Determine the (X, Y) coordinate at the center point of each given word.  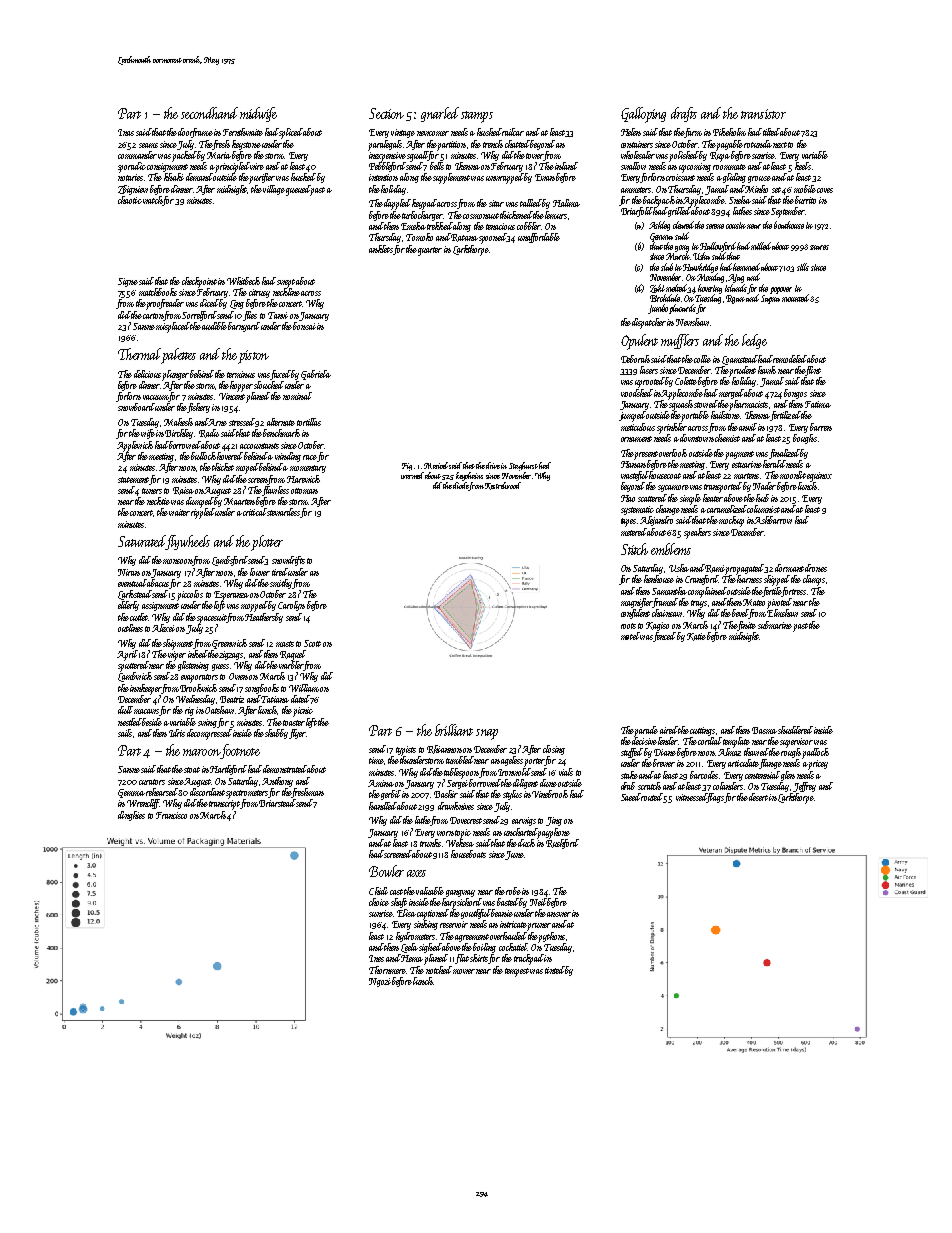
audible (214, 326)
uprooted (650, 382)
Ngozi (380, 982)
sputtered (133, 666)
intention (383, 177)
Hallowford (718, 247)
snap (487, 734)
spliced (291, 133)
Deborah (635, 359)
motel (630, 636)
